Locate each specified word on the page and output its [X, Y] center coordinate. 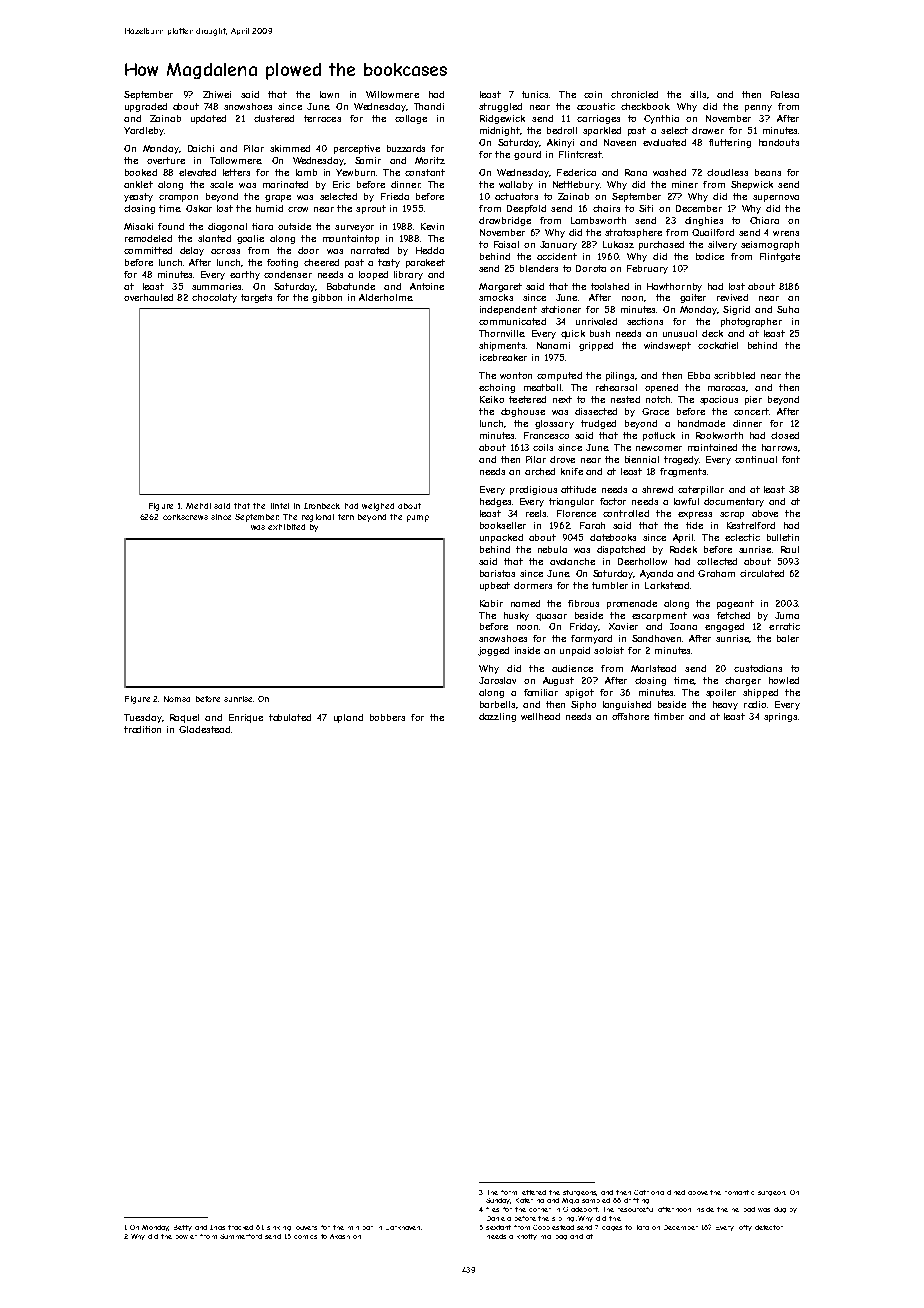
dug [780, 1210]
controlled [626, 513]
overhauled [148, 297]
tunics [535, 94]
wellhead [540, 716]
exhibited [286, 527]
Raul [790, 549]
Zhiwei [217, 94]
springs [780, 717]
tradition [142, 729]
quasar [551, 617]
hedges [495, 502]
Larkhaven [403, 1228]
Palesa [785, 94]
